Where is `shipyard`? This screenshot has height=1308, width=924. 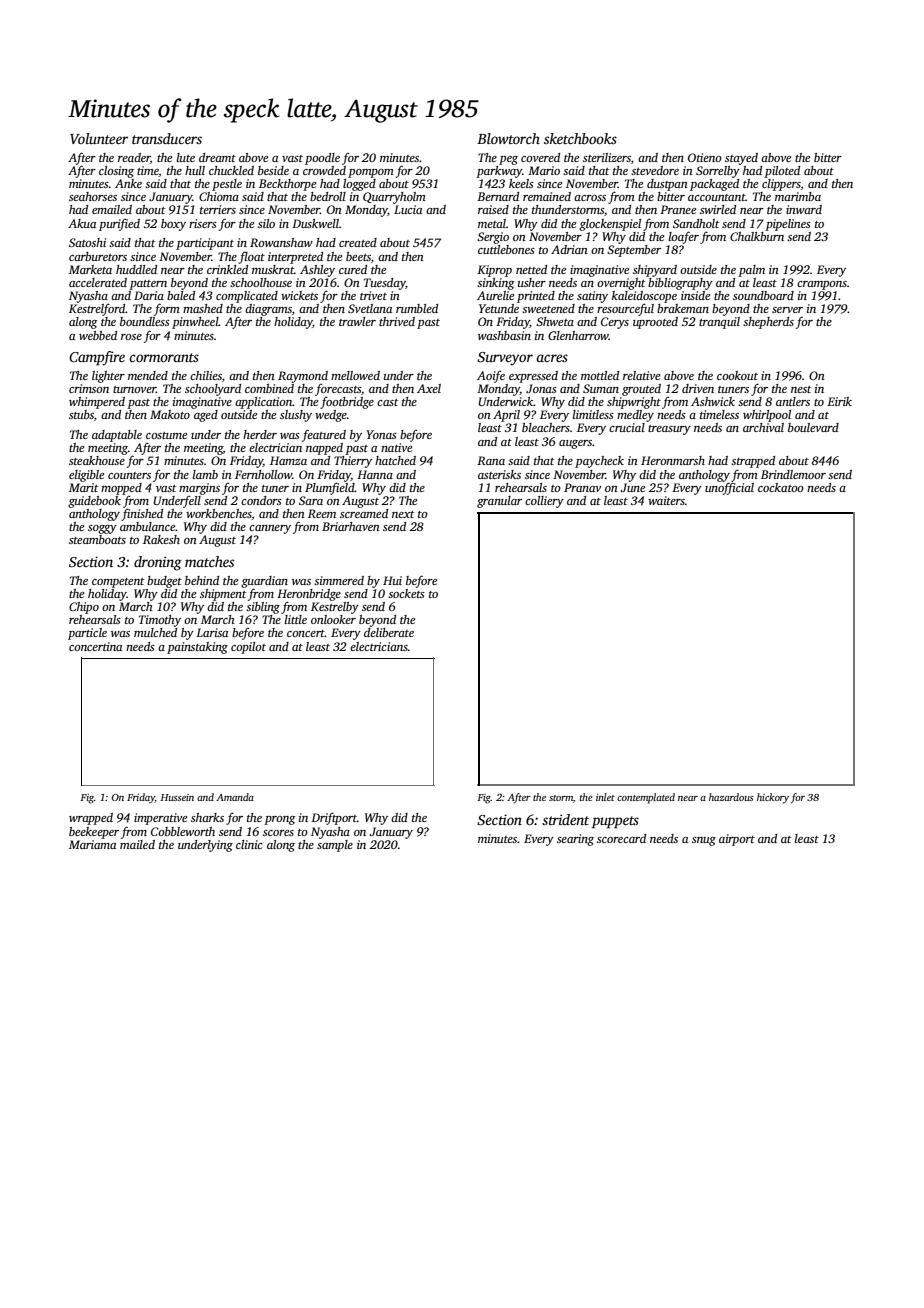
shipyard is located at coordinates (655, 271).
